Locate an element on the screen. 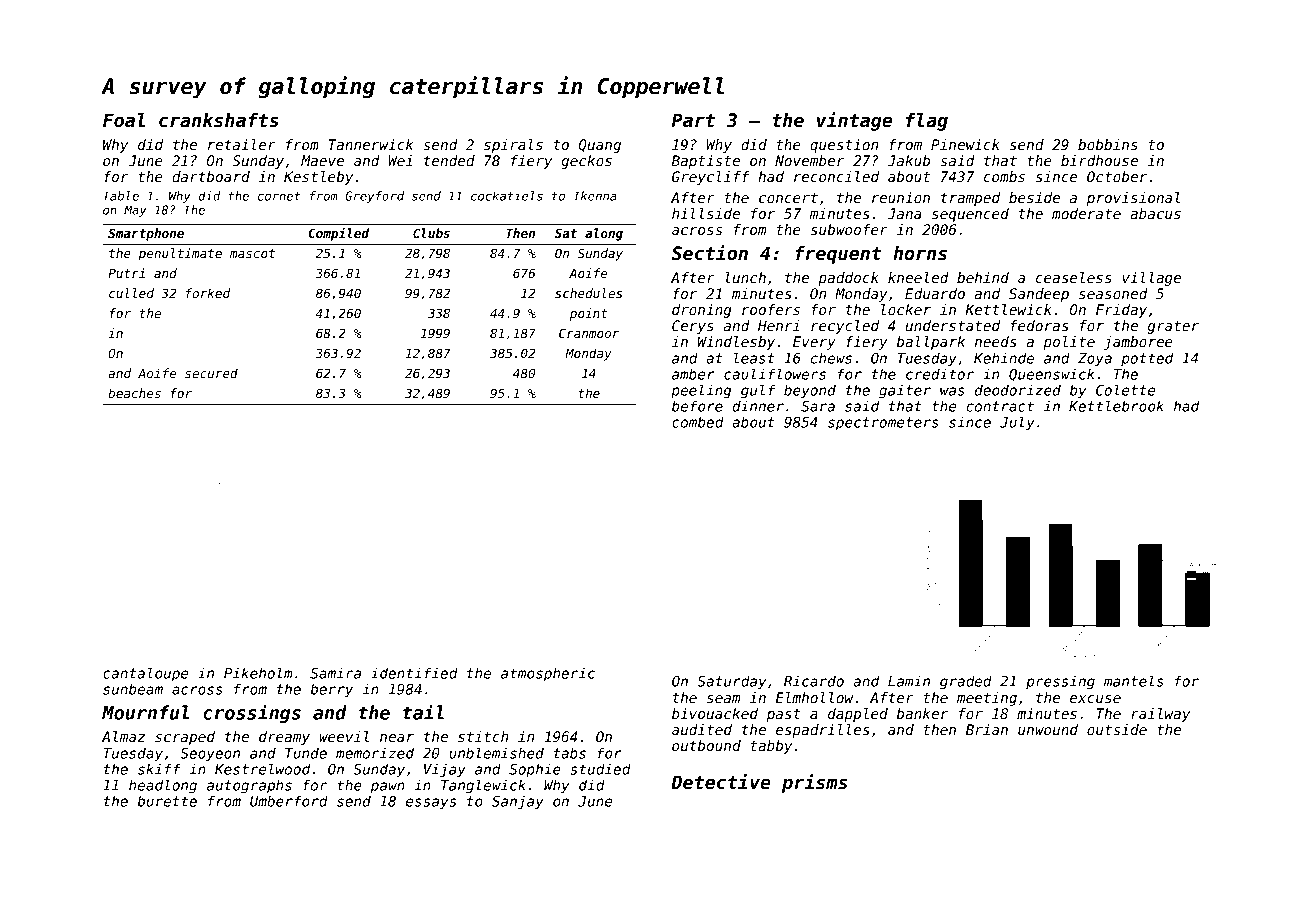 The height and width of the screenshot is (924, 1308). Sandeep is located at coordinates (1039, 295).
